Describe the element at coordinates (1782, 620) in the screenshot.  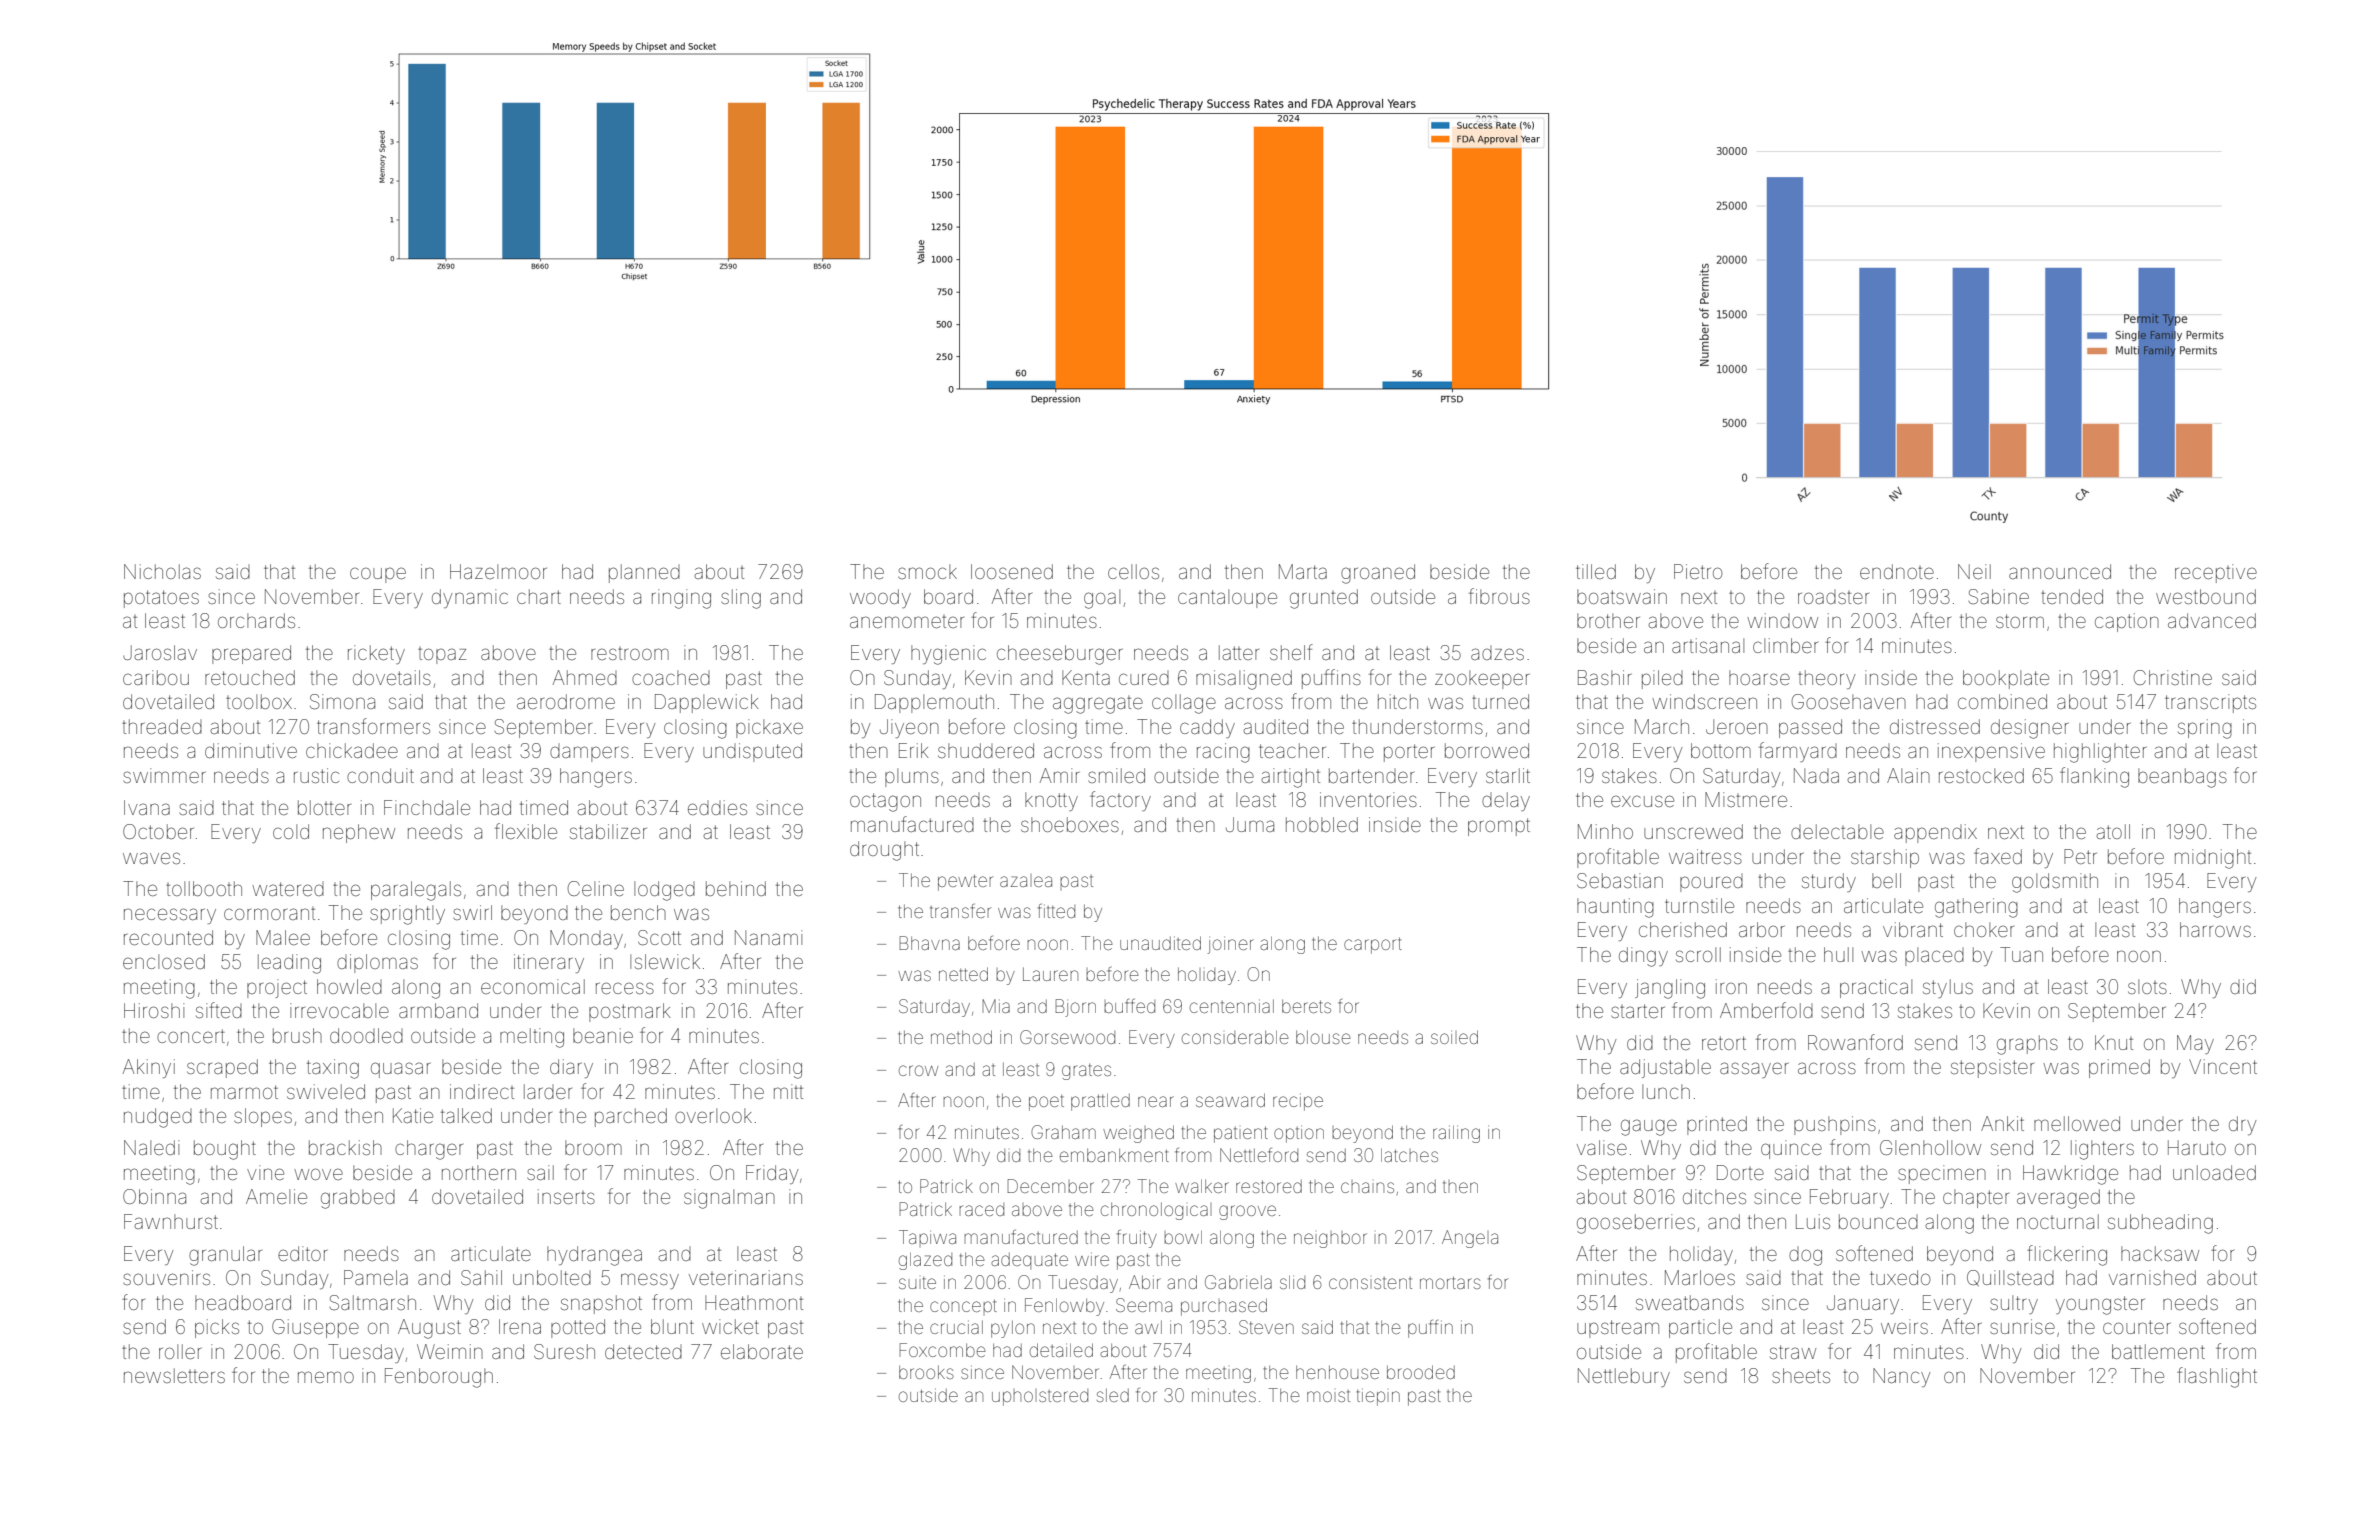
I see `window` at that location.
